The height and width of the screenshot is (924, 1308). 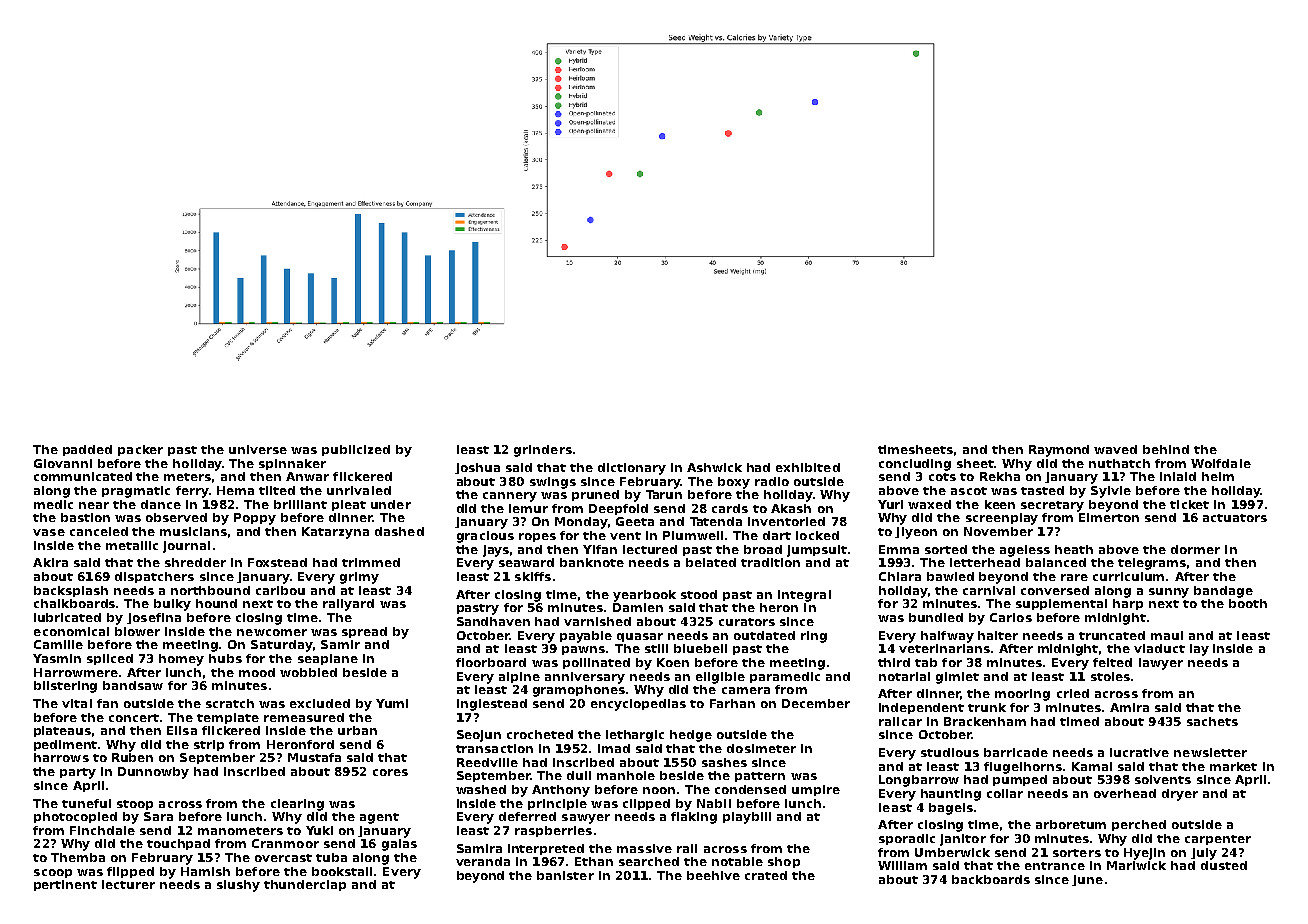 What do you see at coordinates (546, 849) in the screenshot?
I see `interpreted` at bounding box center [546, 849].
